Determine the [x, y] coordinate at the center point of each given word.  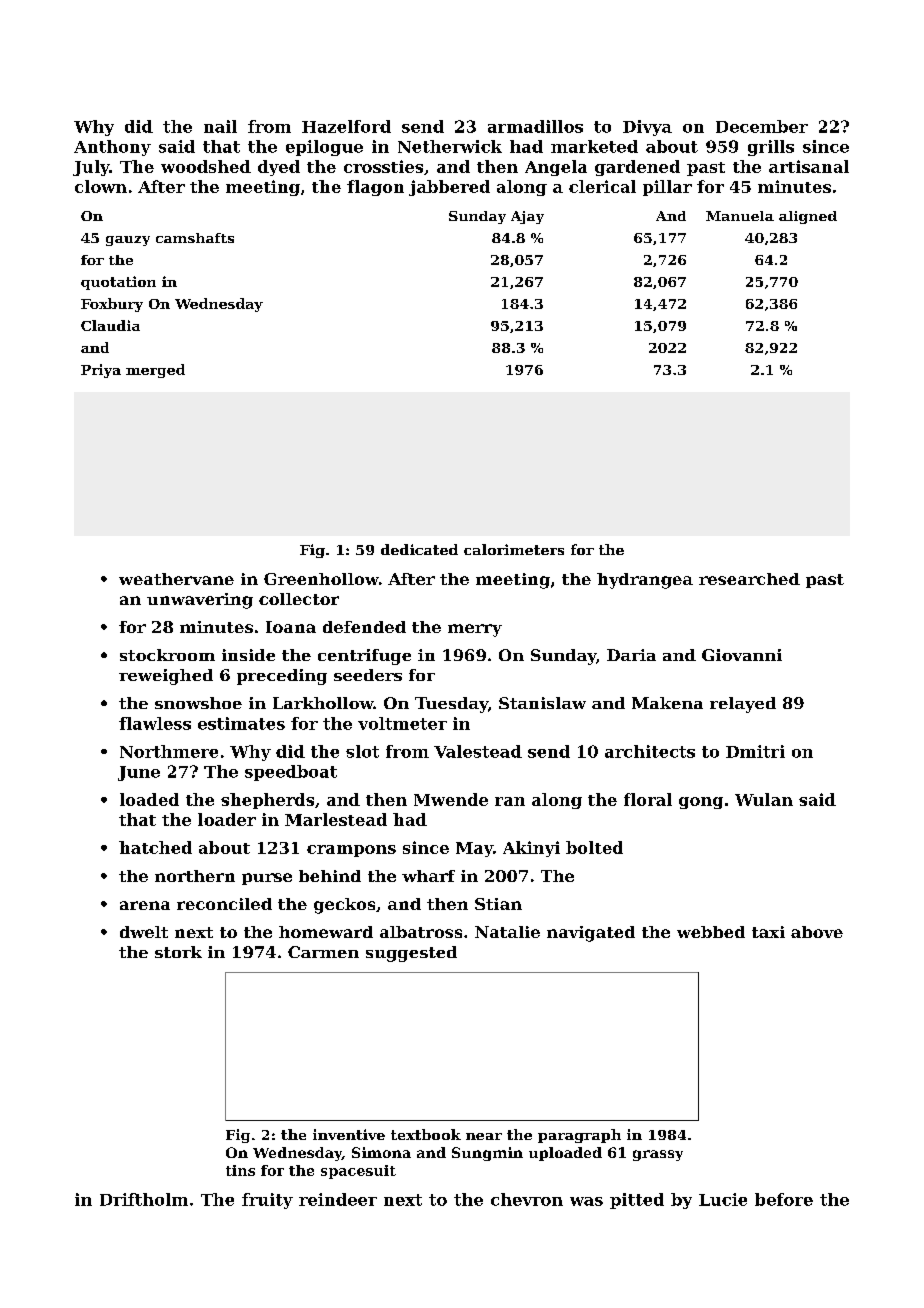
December [762, 126]
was [586, 1201]
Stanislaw [542, 703]
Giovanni [742, 655]
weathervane [176, 579]
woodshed [206, 166]
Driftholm [144, 1199]
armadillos [535, 126]
